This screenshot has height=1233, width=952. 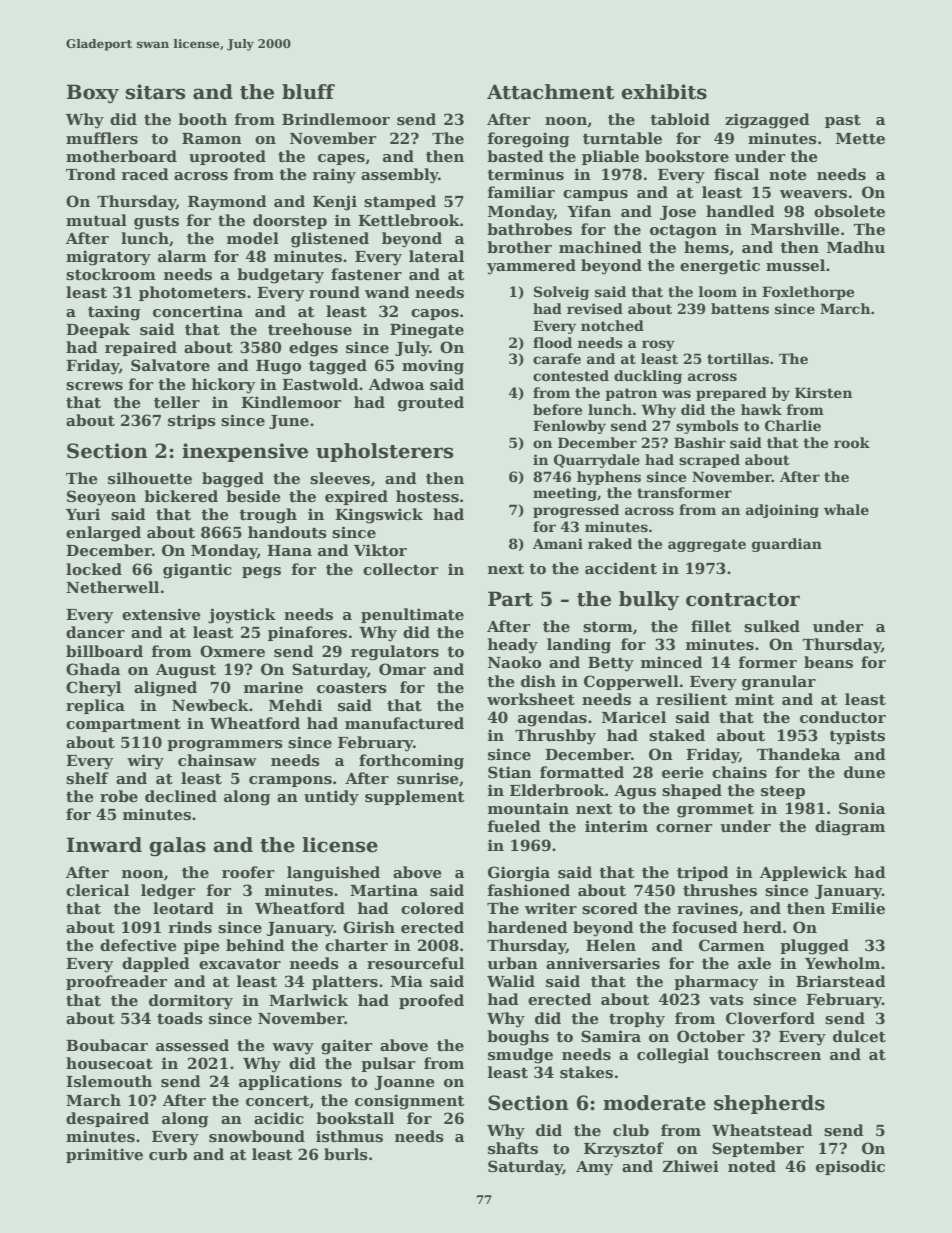 What do you see at coordinates (93, 689) in the screenshot?
I see `Cheryl` at bounding box center [93, 689].
